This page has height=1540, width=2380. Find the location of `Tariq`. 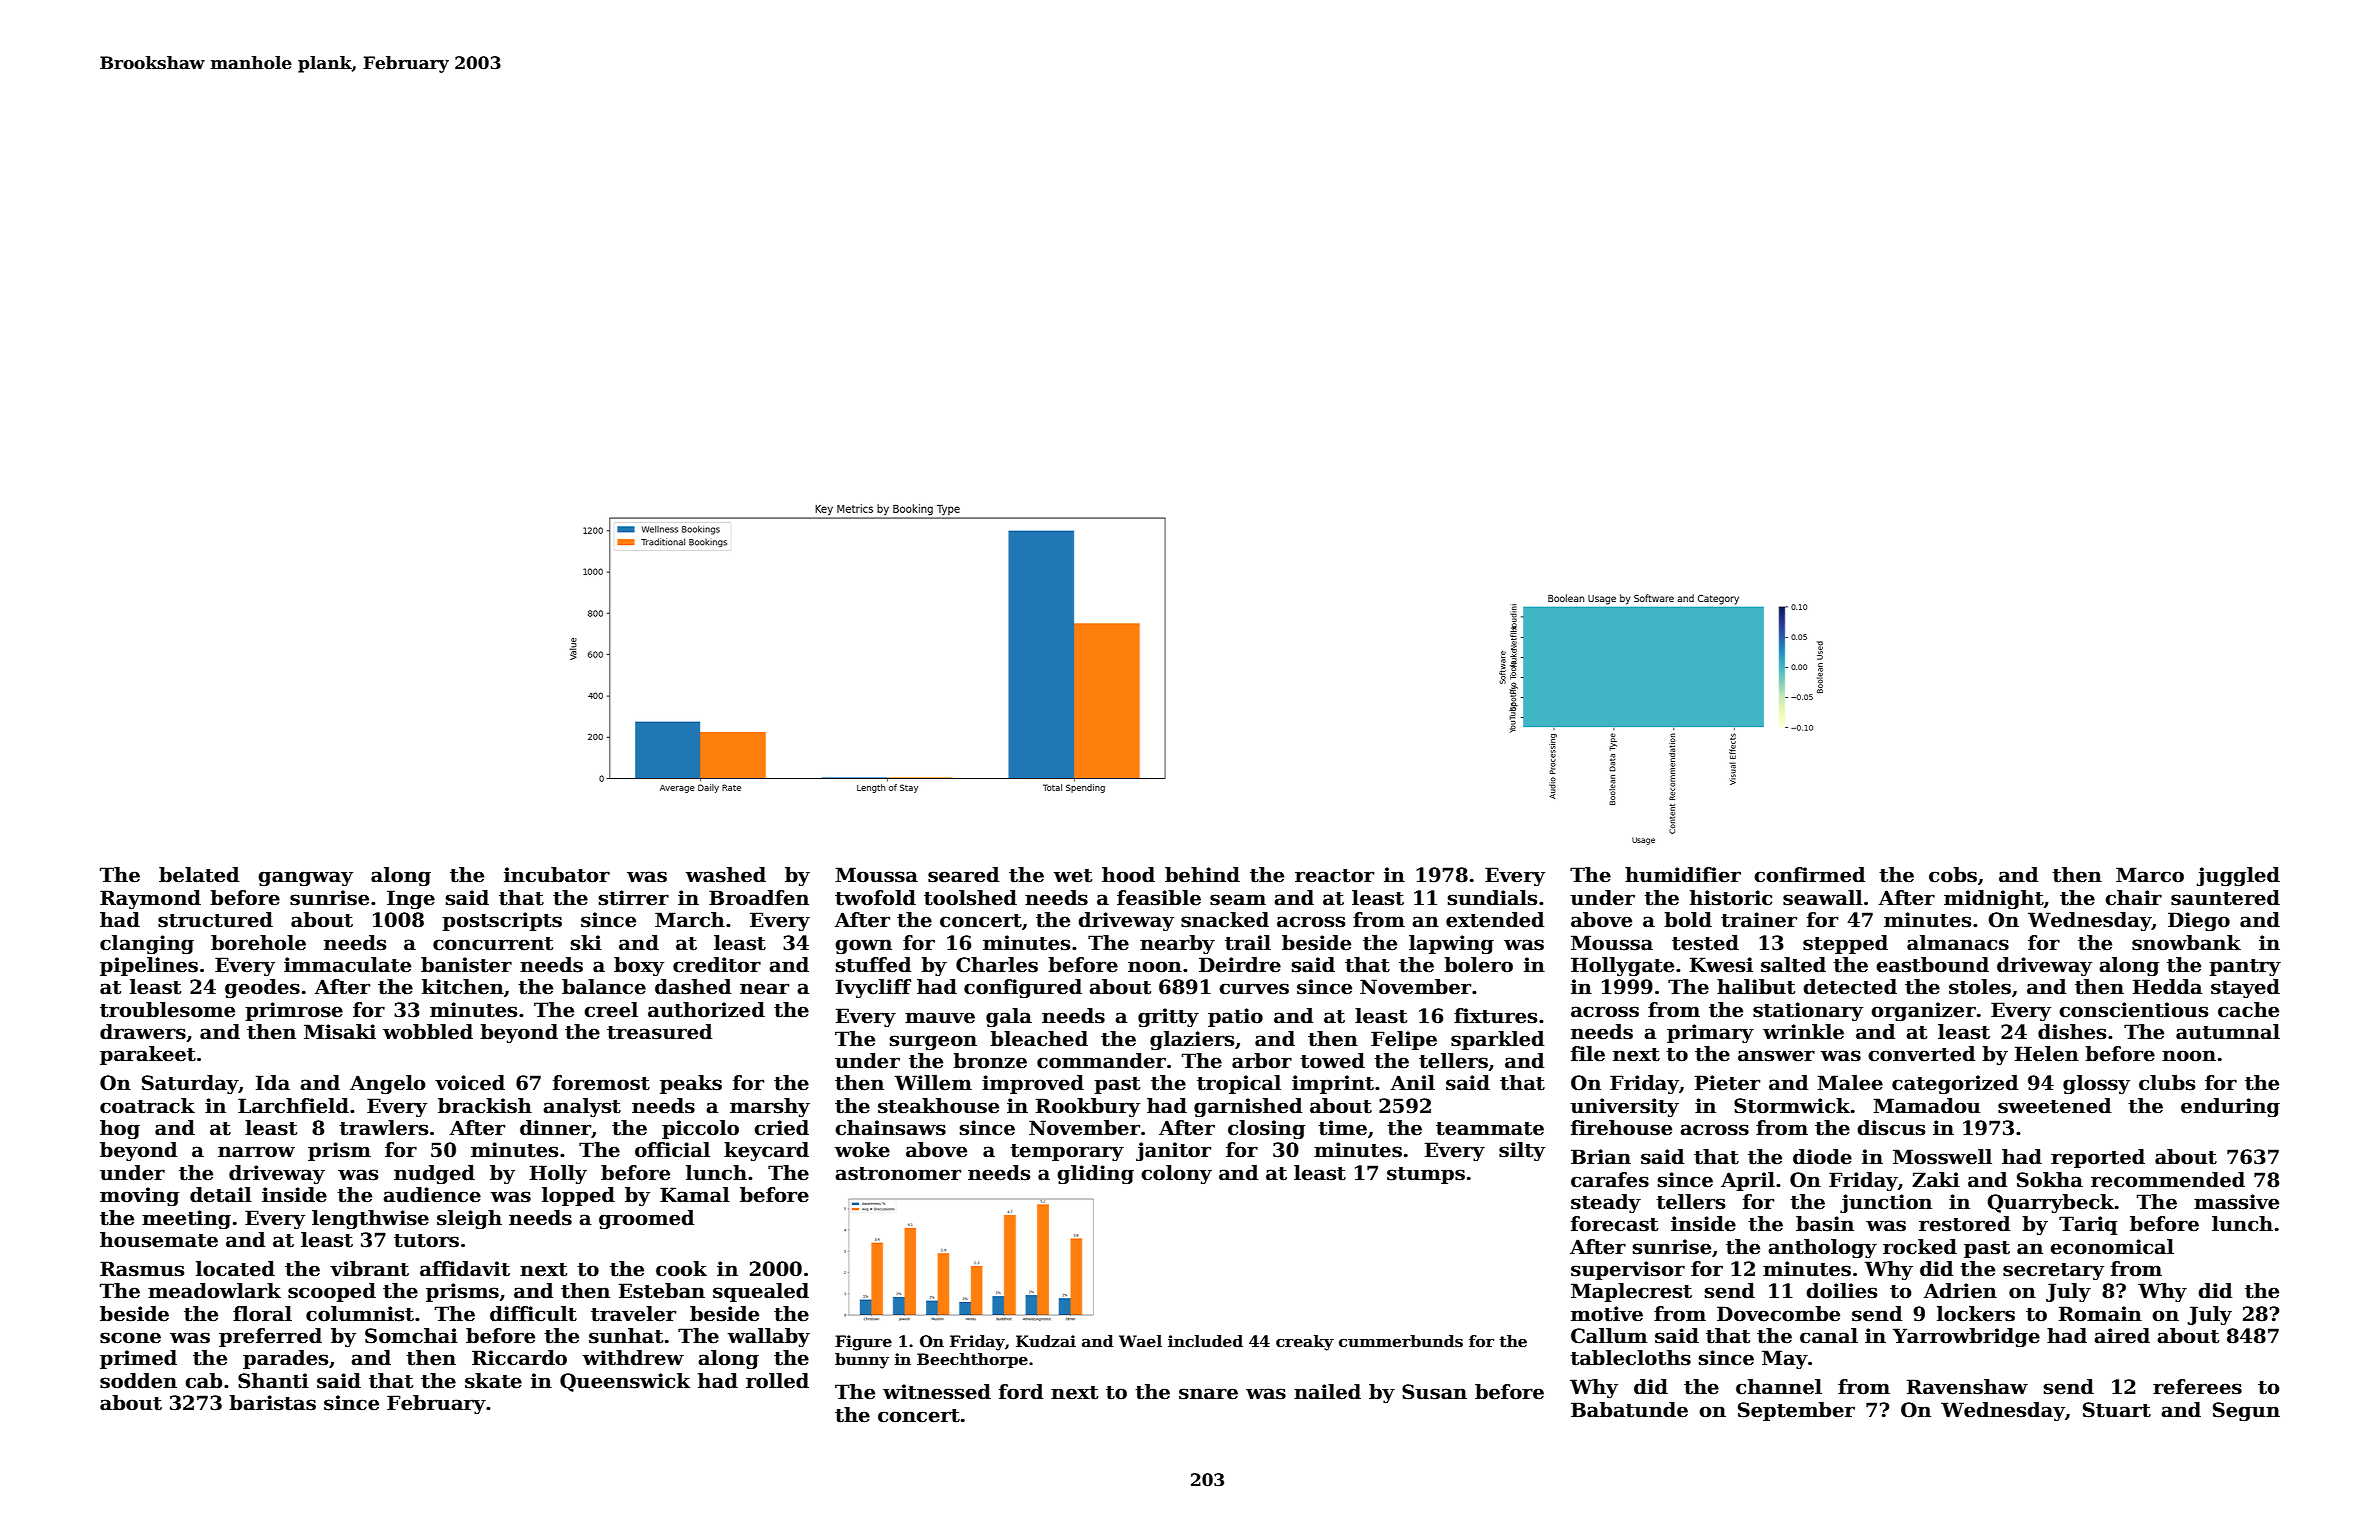

Tariq is located at coordinates (2088, 1225).
